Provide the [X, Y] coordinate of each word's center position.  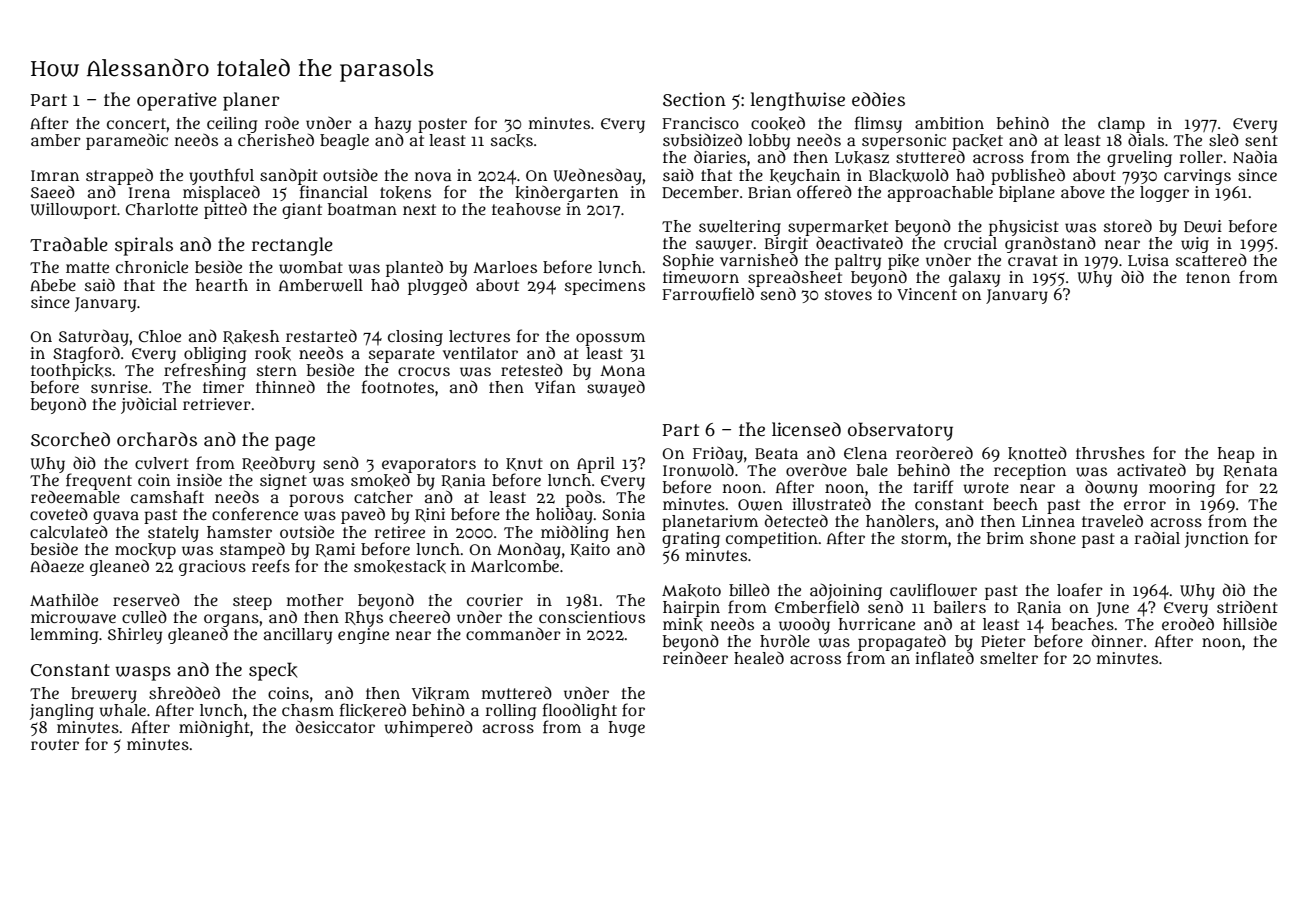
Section [694, 99]
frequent [99, 481]
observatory [900, 431]
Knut [524, 464]
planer [251, 101]
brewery [104, 695]
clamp [1121, 125]
